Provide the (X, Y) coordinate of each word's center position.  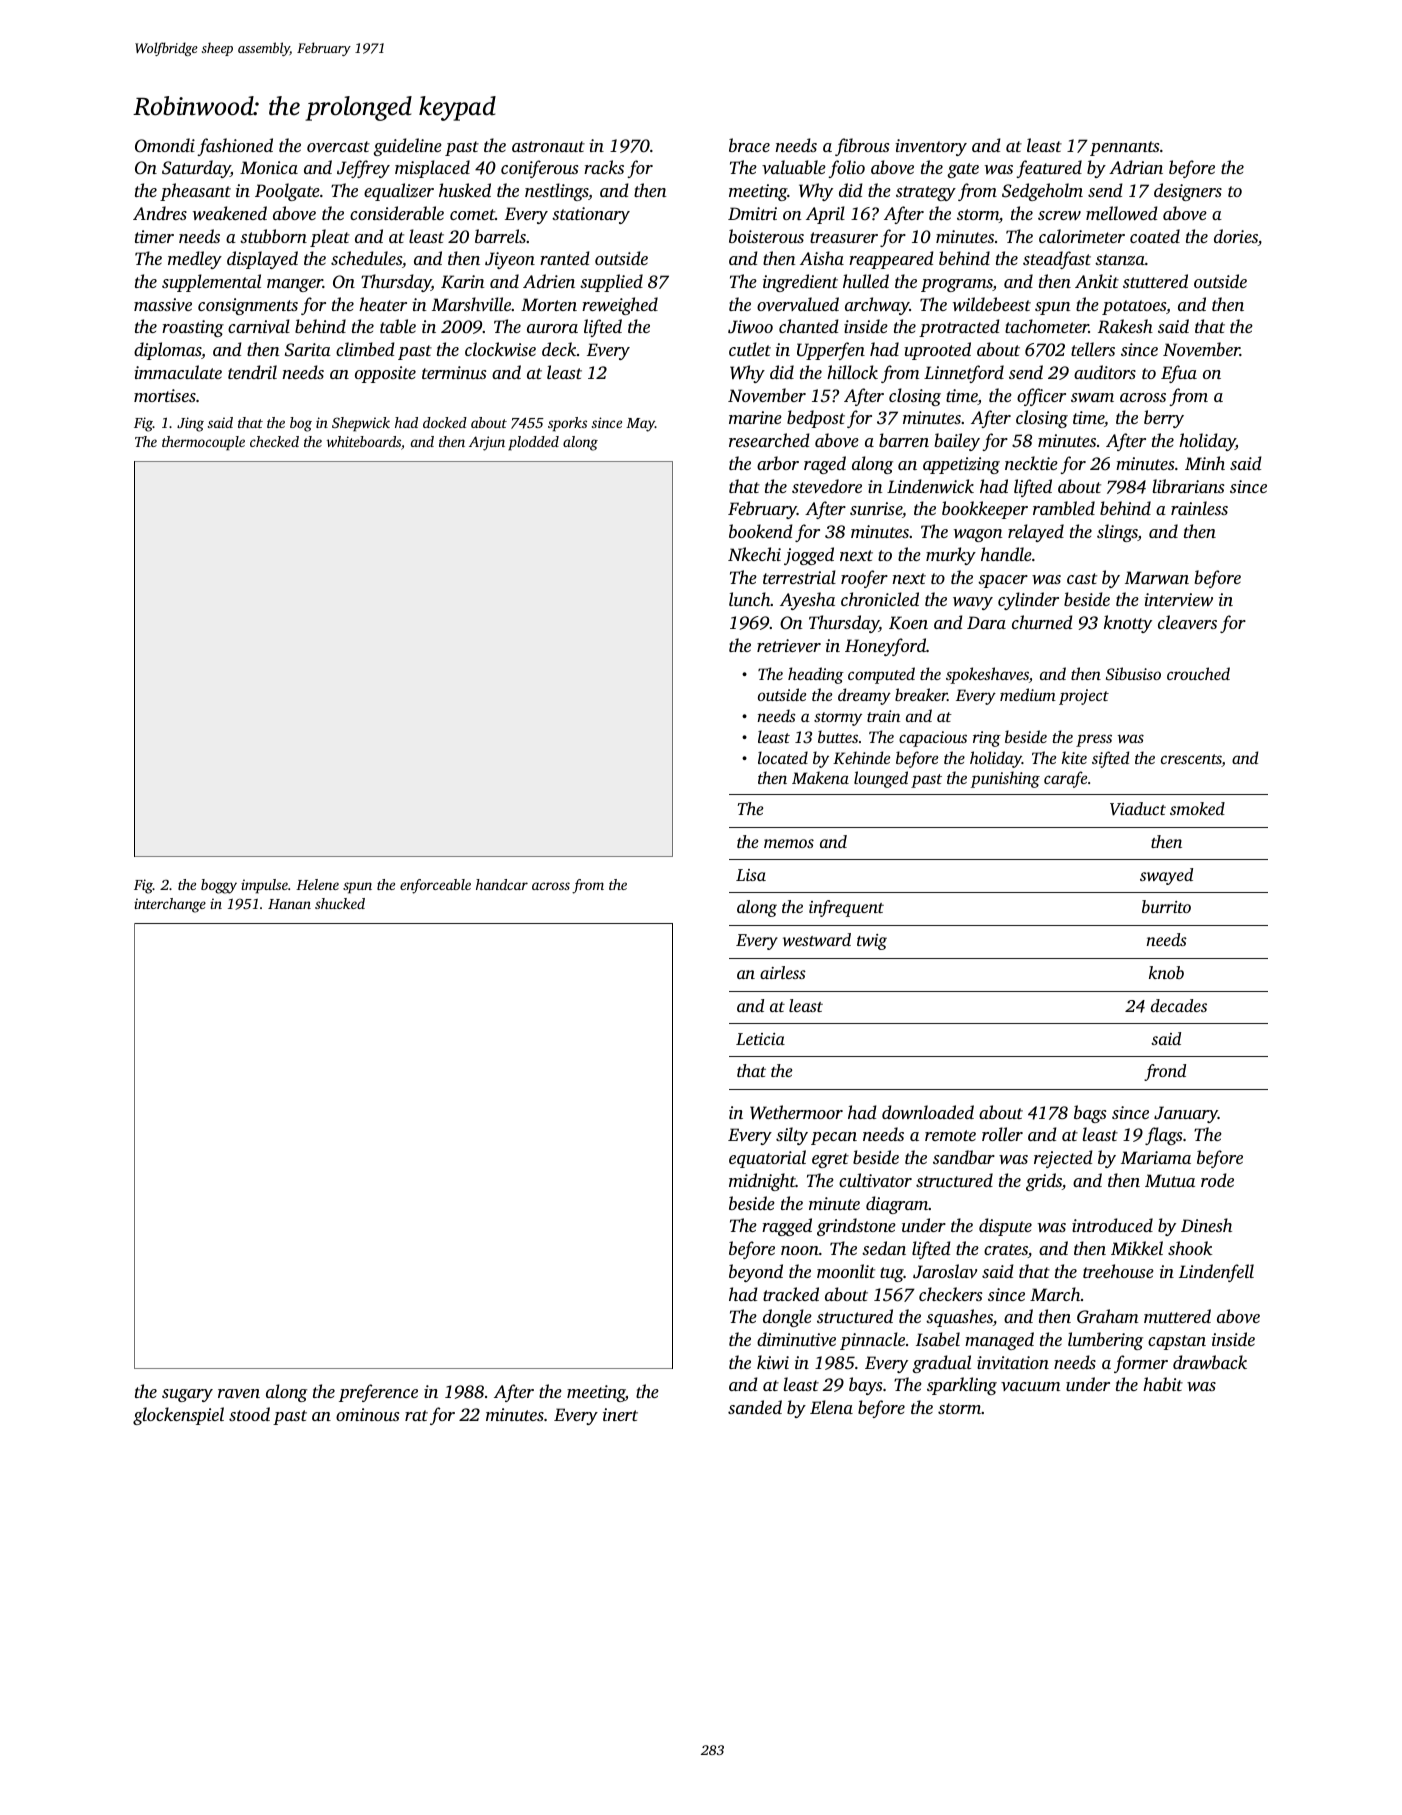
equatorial (767, 1159)
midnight (762, 1182)
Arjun (487, 443)
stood (249, 1414)
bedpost (816, 419)
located (783, 757)
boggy (219, 886)
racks (604, 167)
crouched (1198, 673)
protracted (959, 328)
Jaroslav (945, 1271)
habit (1163, 1384)
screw (1059, 215)
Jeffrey (363, 169)
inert (620, 1414)
